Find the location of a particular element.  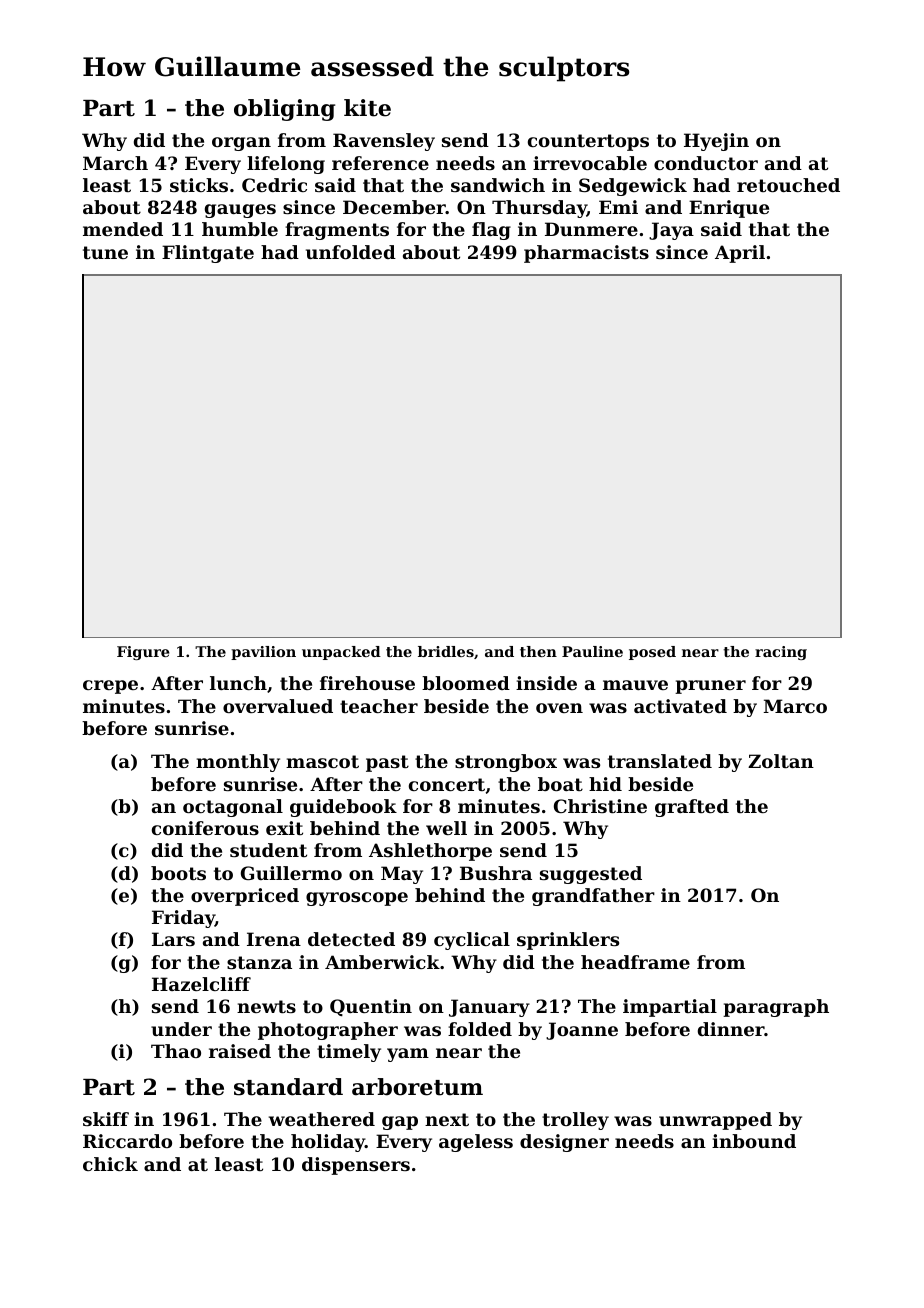

Enrique is located at coordinates (729, 209).
